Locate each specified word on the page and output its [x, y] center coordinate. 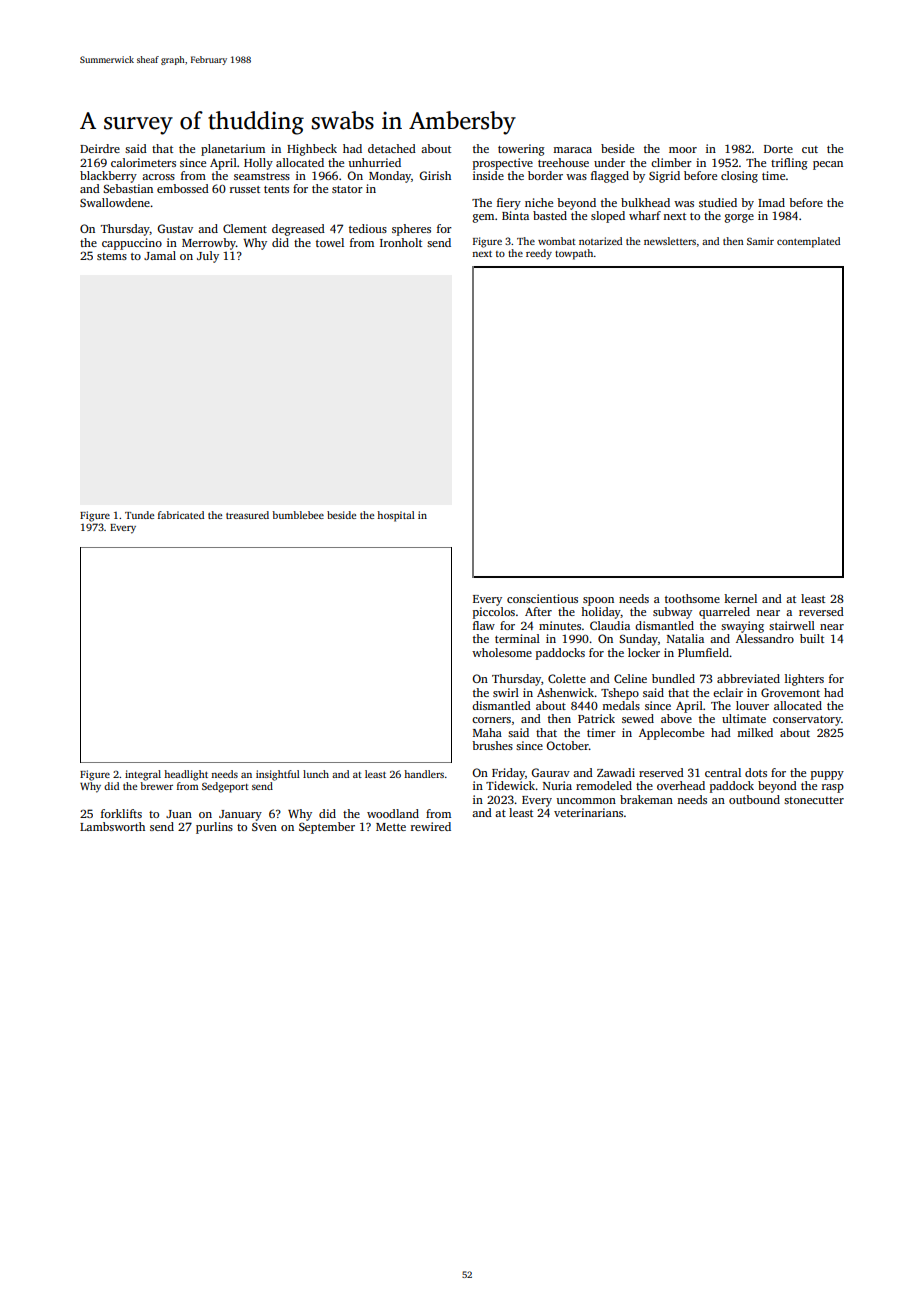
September [327, 828]
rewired [431, 826]
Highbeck [312, 150]
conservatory [807, 721]
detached [392, 148]
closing [739, 177]
